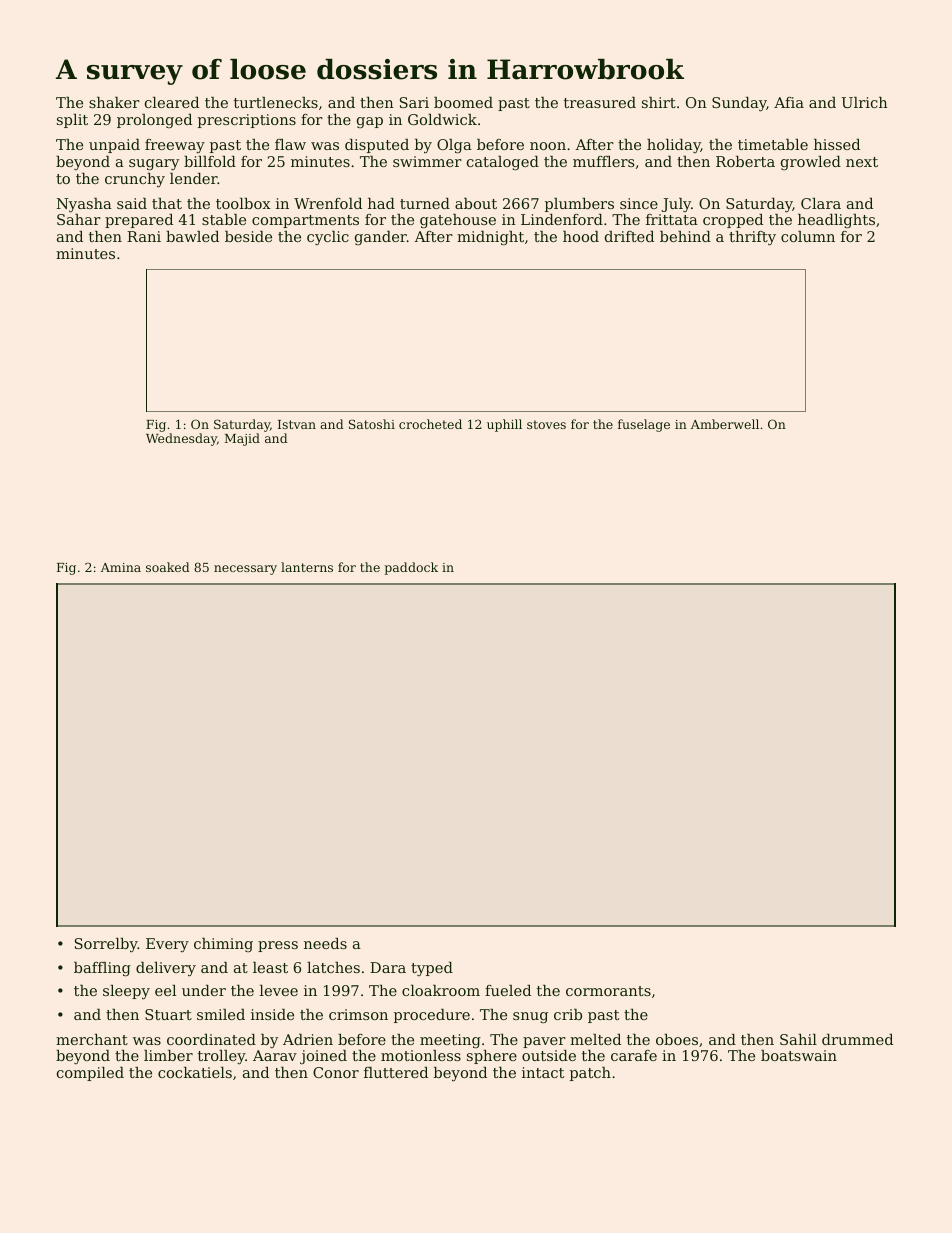 This image has height=1233, width=952. Describe the element at coordinates (836, 221) in the image. I see `headlights` at that location.
